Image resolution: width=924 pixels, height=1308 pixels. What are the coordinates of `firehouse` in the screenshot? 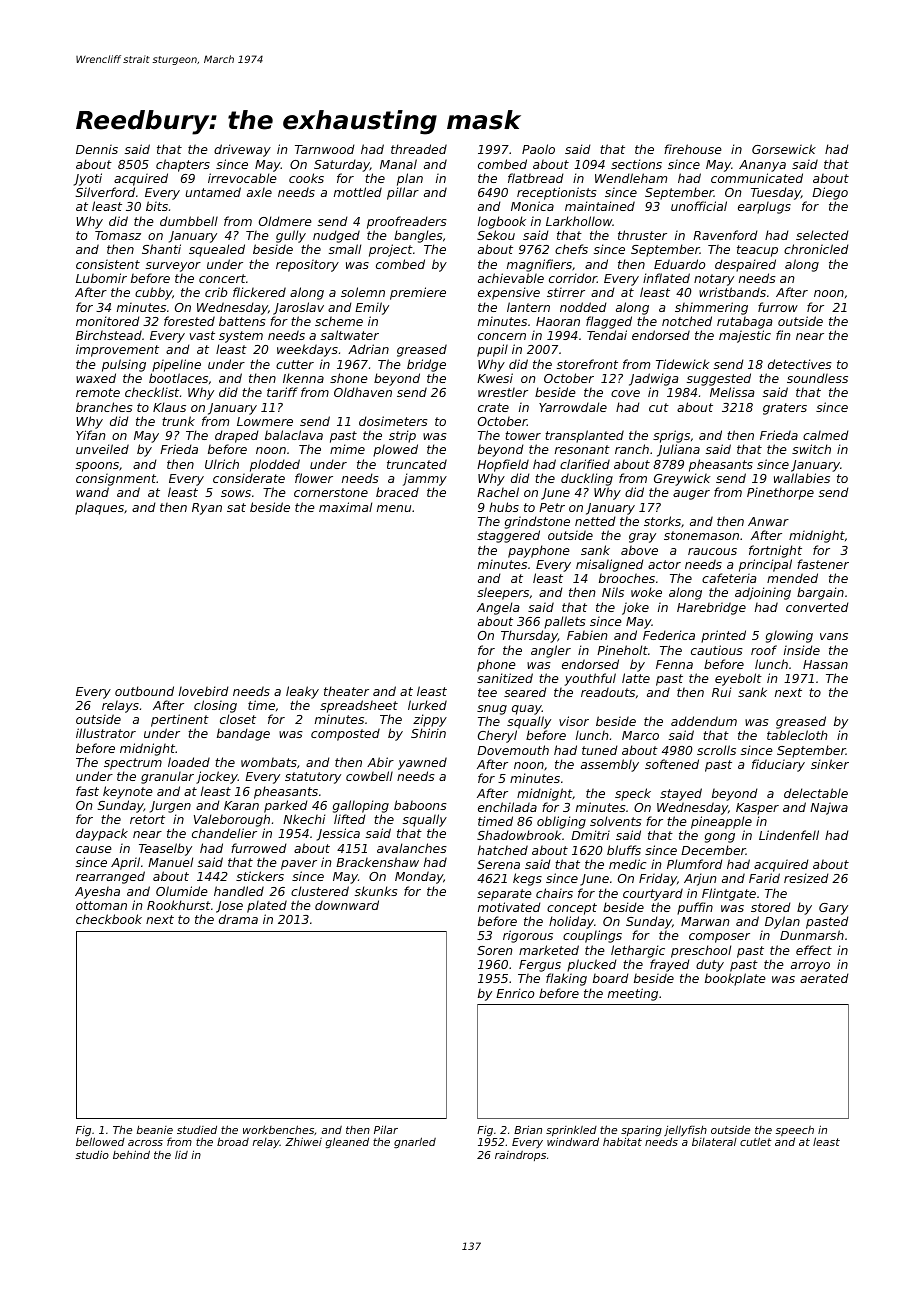 It's located at (693, 149).
